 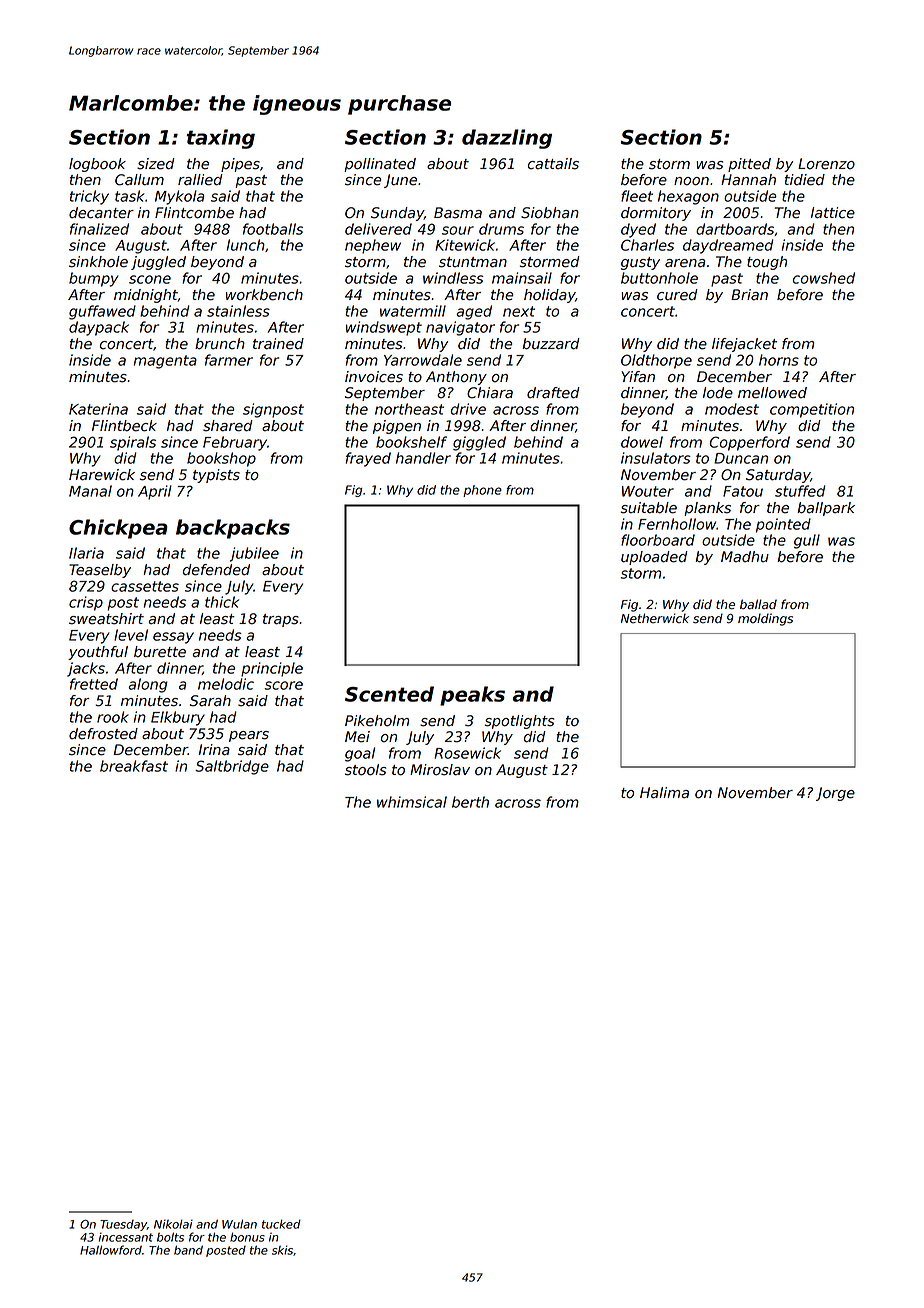 What do you see at coordinates (282, 1250) in the screenshot?
I see `skis` at bounding box center [282, 1250].
